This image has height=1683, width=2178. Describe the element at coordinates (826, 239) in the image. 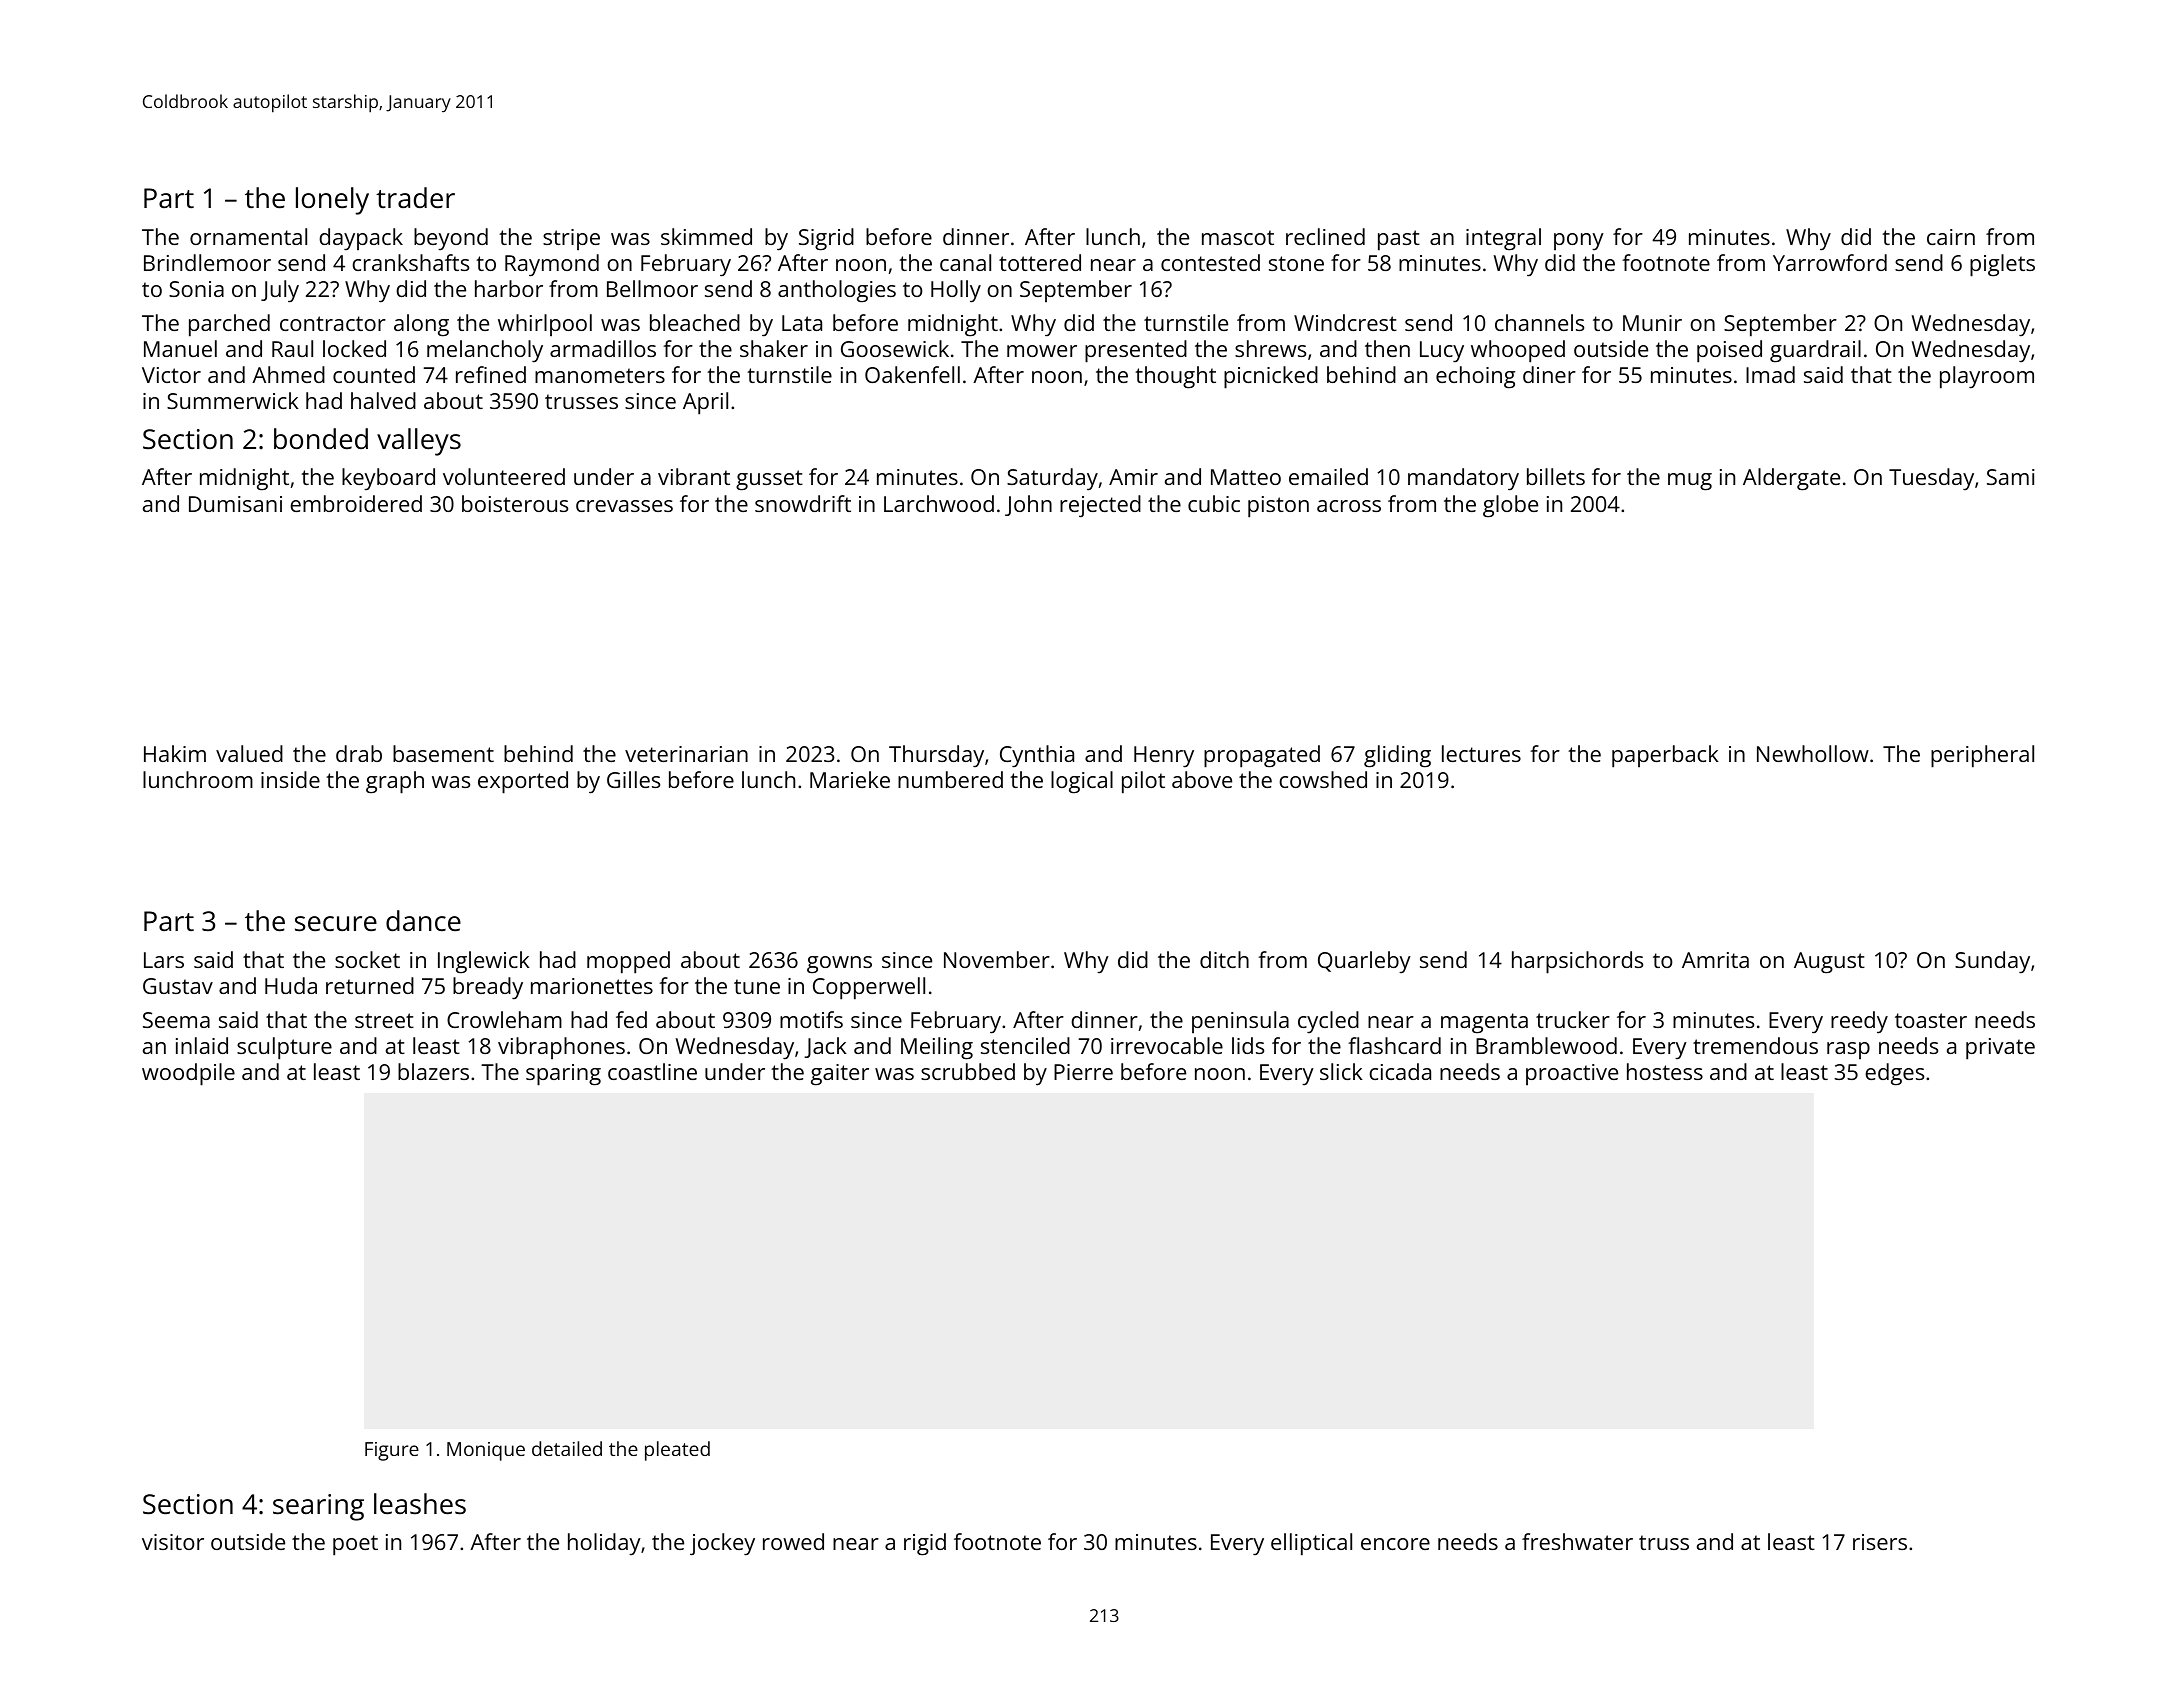

I see `Sigrid` at that location.
